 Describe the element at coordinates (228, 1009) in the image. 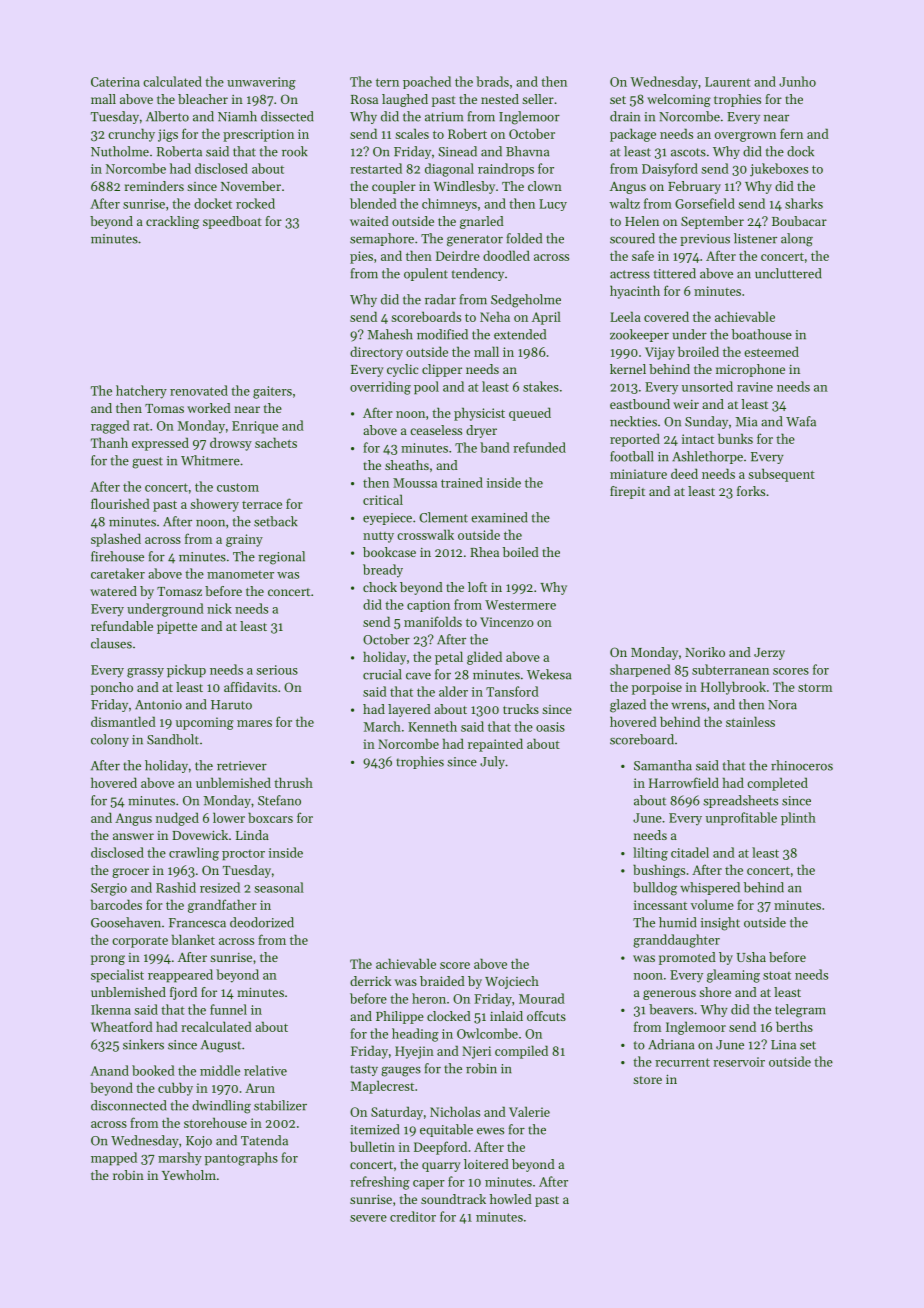

I see `funnel` at that location.
